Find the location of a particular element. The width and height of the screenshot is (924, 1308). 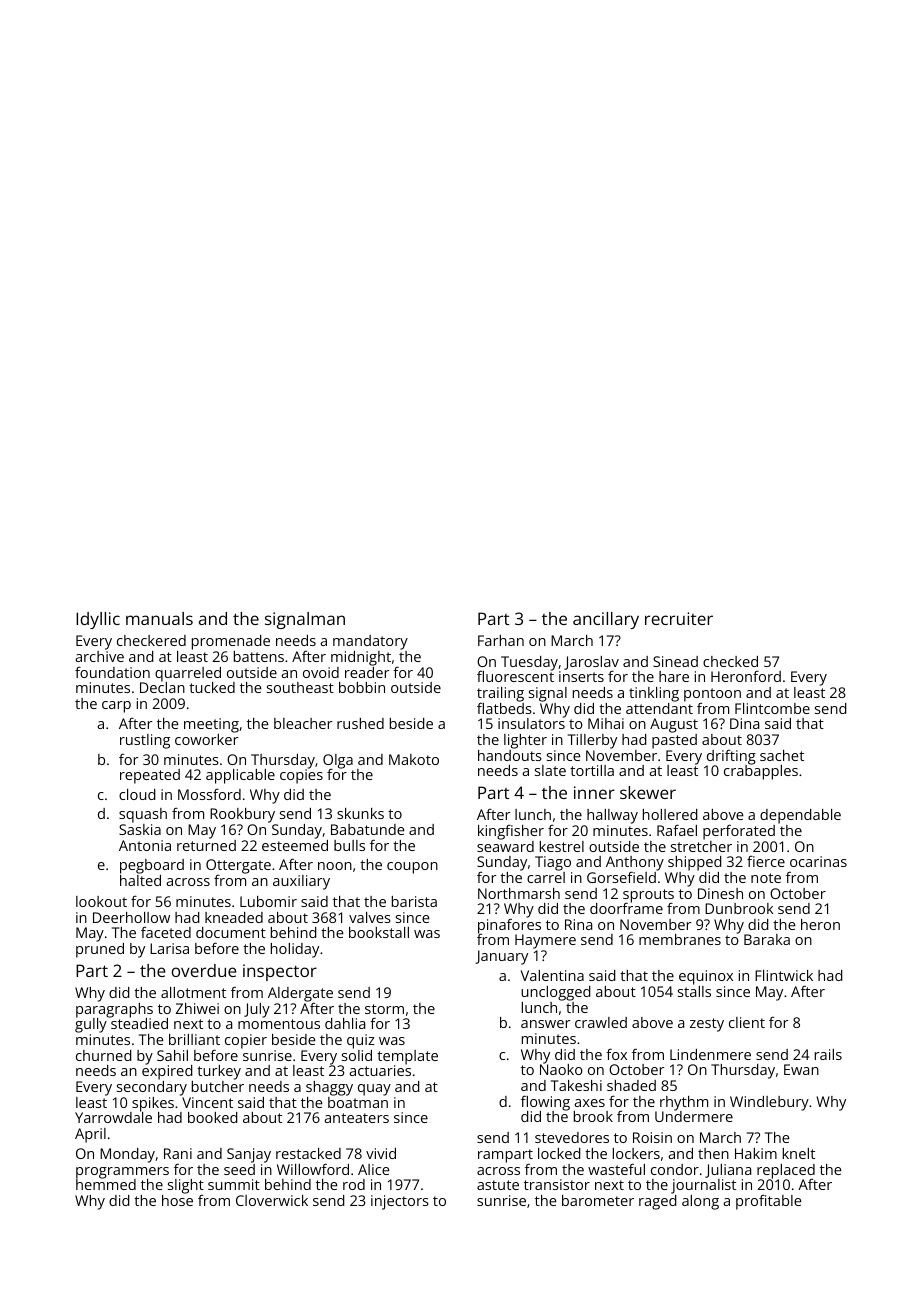

Sanjay is located at coordinates (249, 1155).
